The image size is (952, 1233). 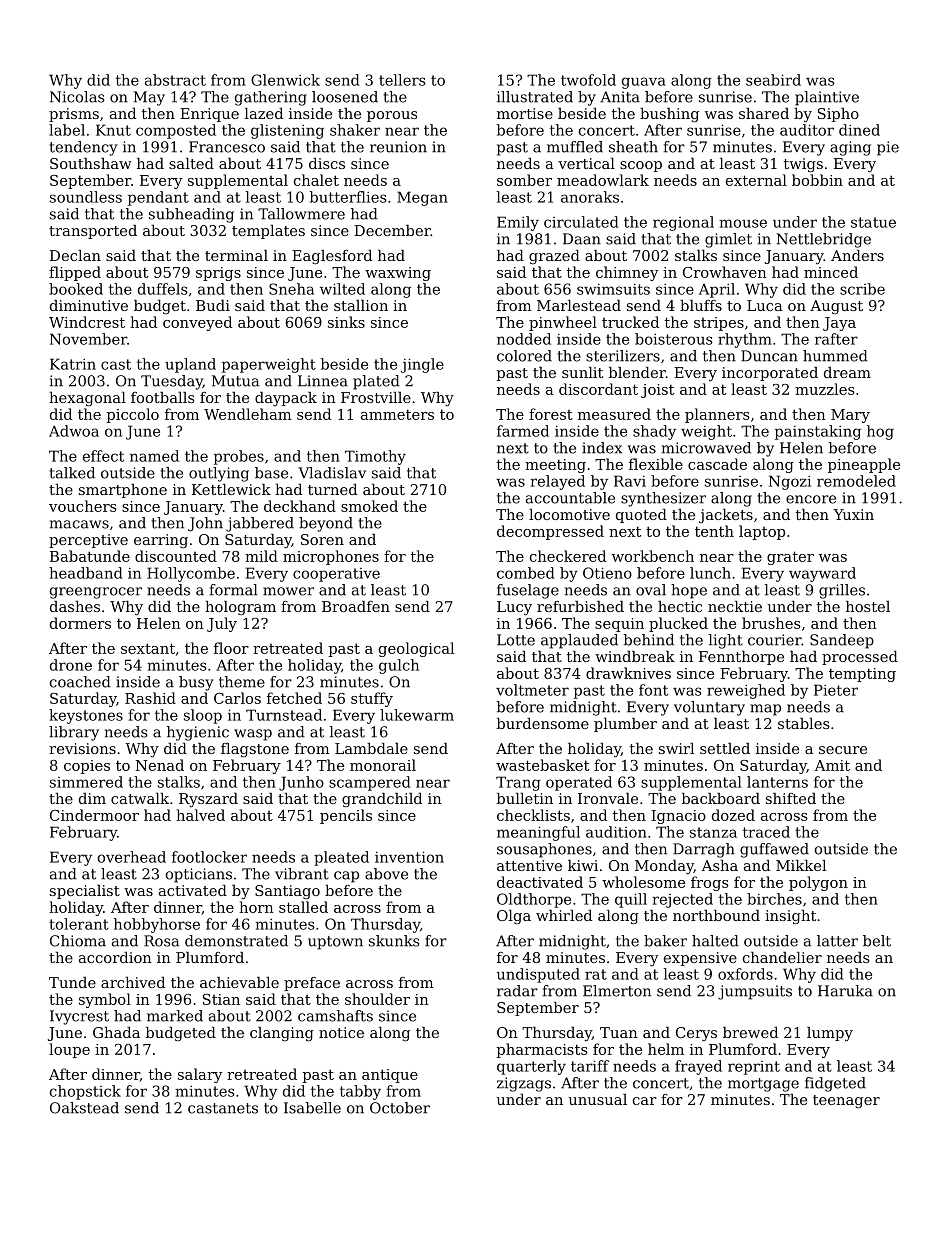 I want to click on voltmeter, so click(x=532, y=690).
